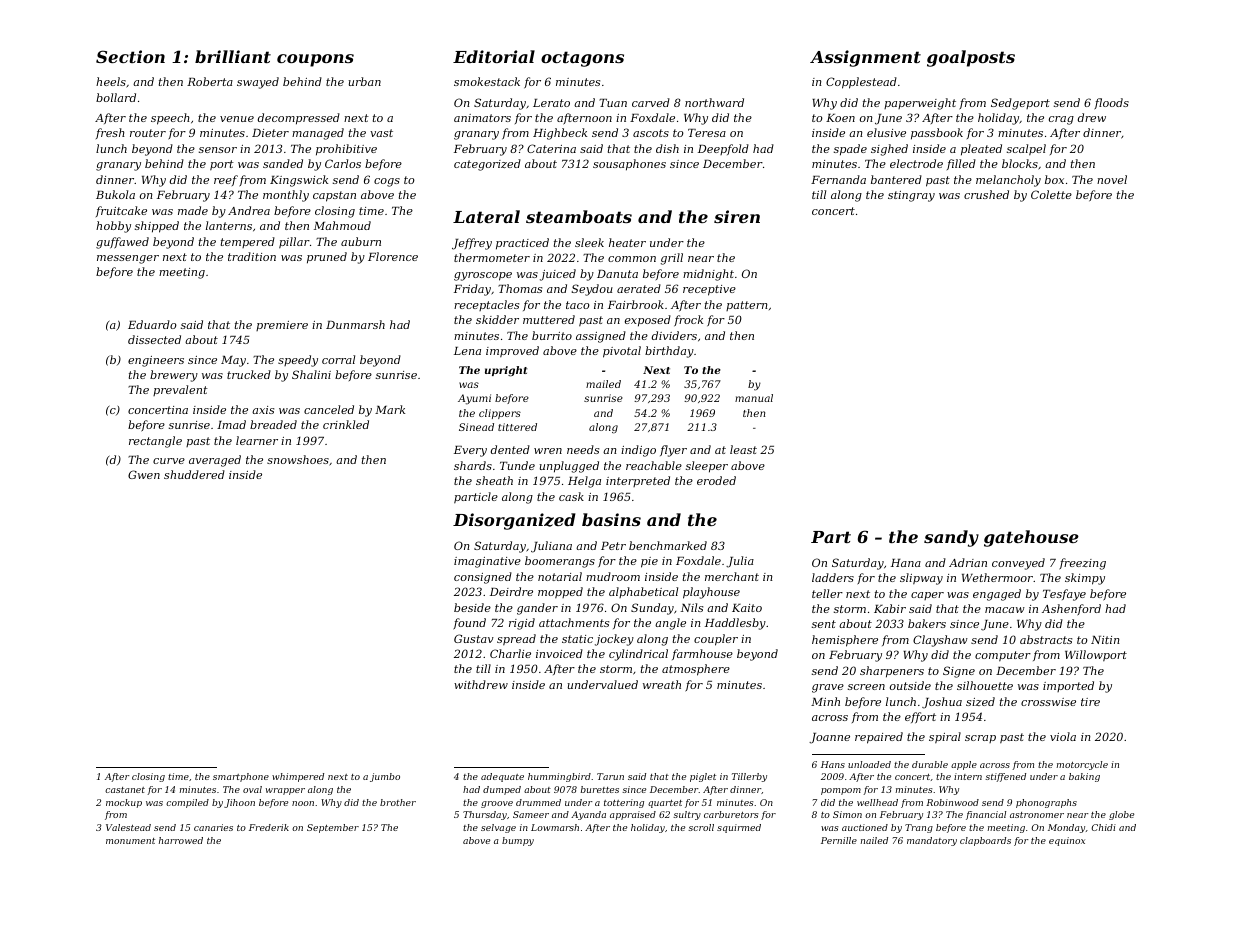 This screenshot has width=1233, height=952. Describe the element at coordinates (558, 275) in the screenshot. I see `juiced` at that location.
